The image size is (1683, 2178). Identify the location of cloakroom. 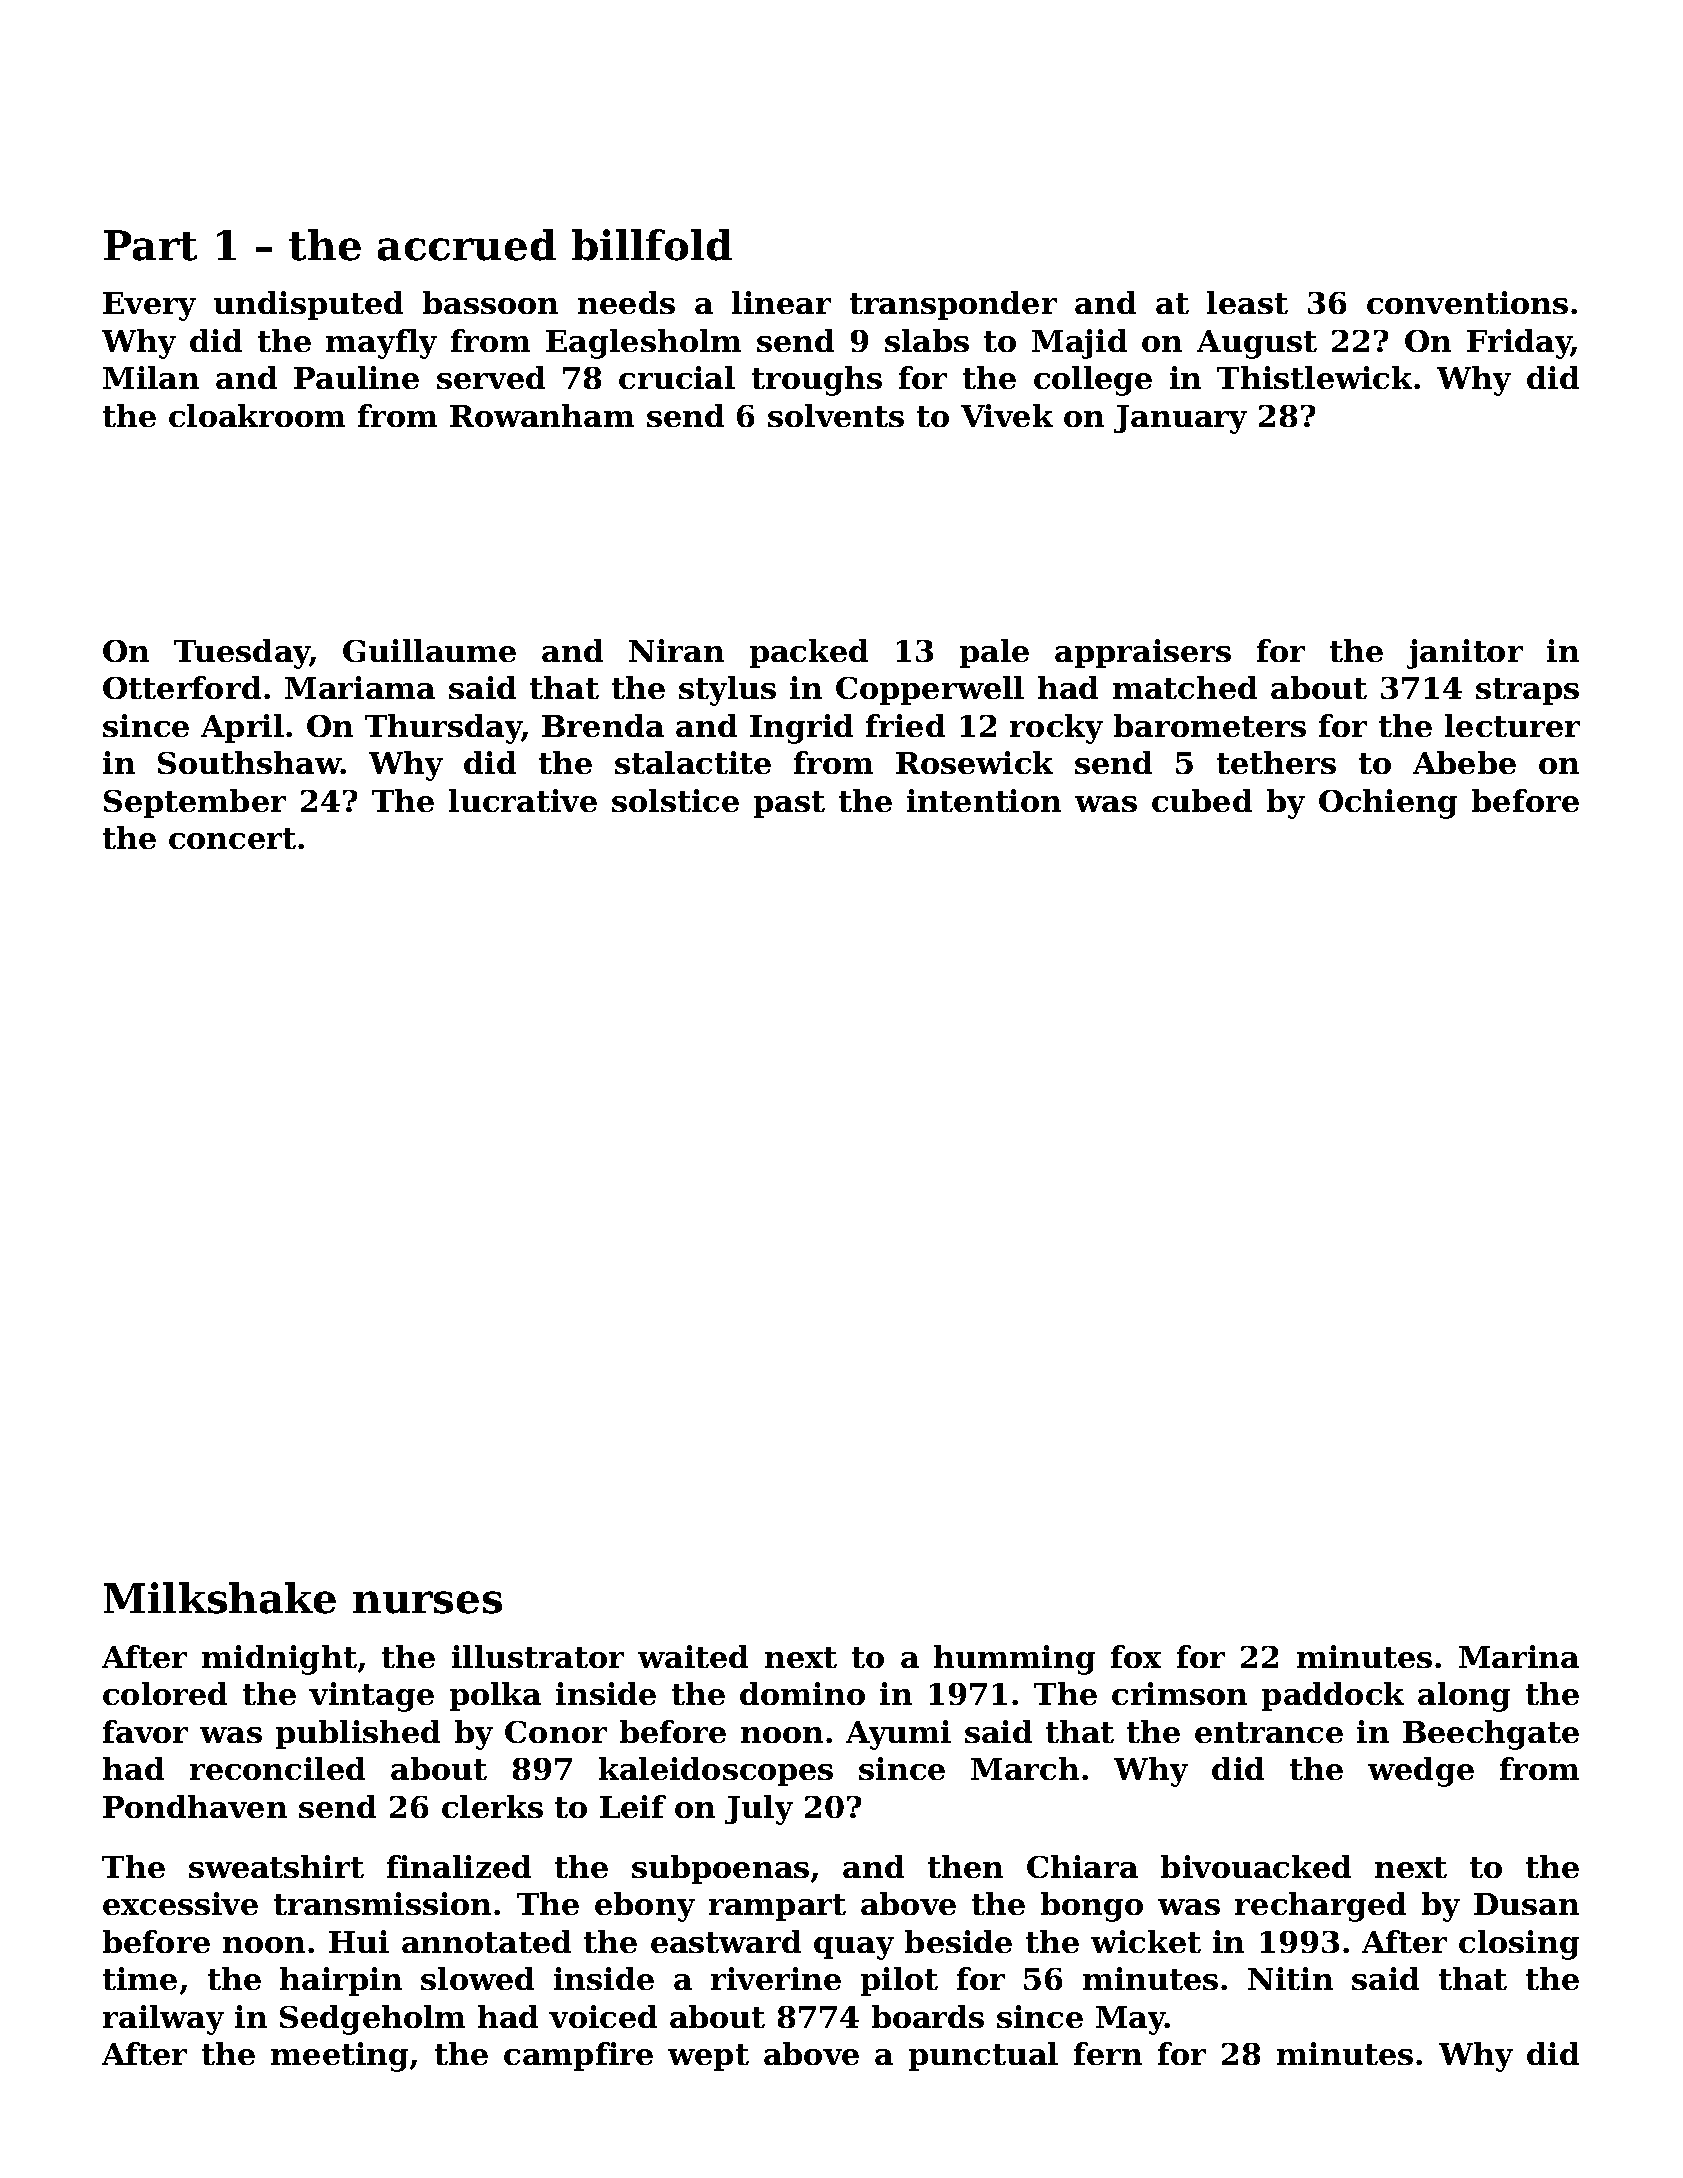
(257, 415).
